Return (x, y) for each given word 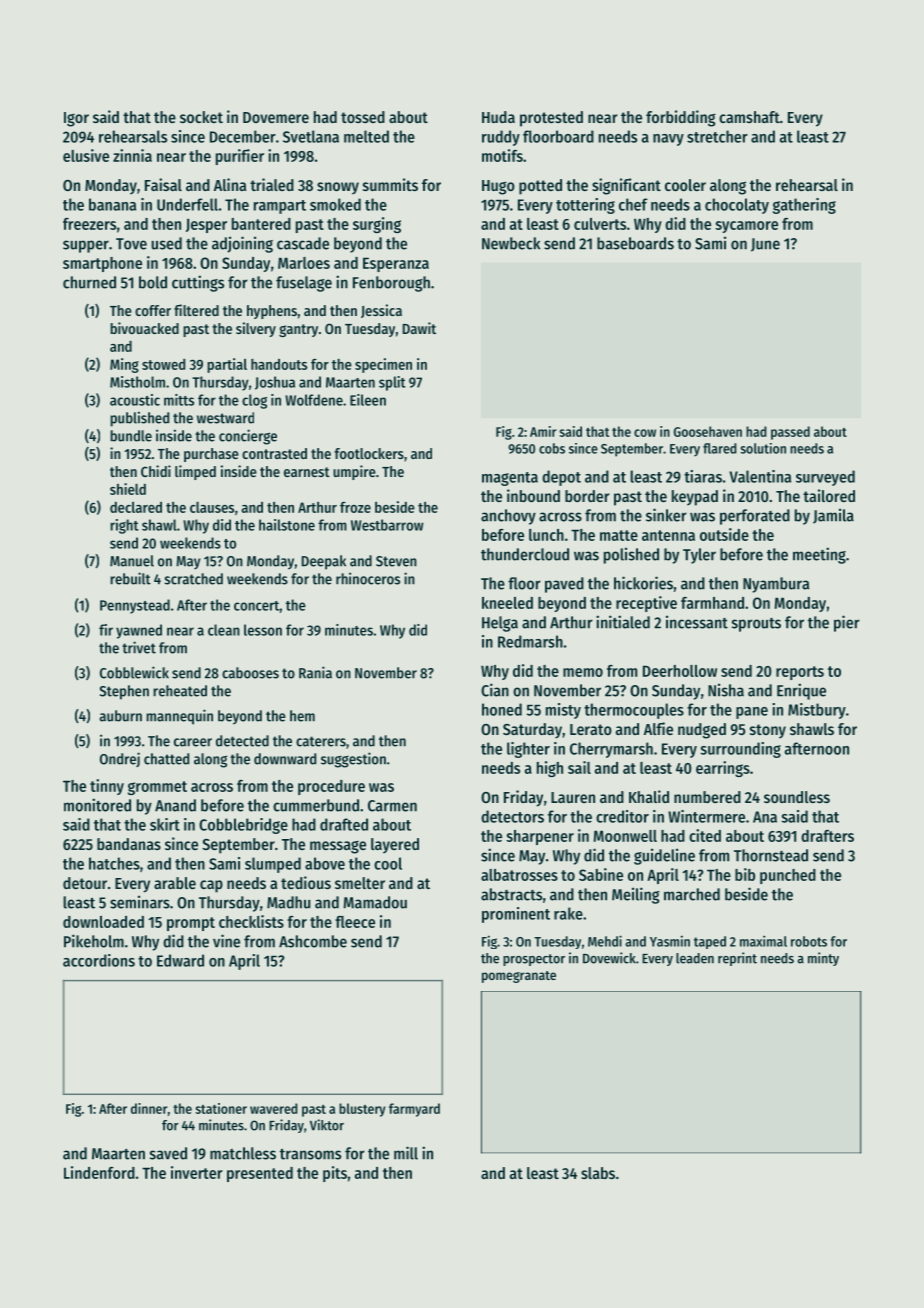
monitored (97, 805)
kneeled (507, 603)
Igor (76, 119)
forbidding (681, 118)
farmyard (414, 1110)
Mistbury (817, 711)
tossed (363, 117)
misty (563, 711)
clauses (212, 507)
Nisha (726, 690)
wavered (274, 1108)
